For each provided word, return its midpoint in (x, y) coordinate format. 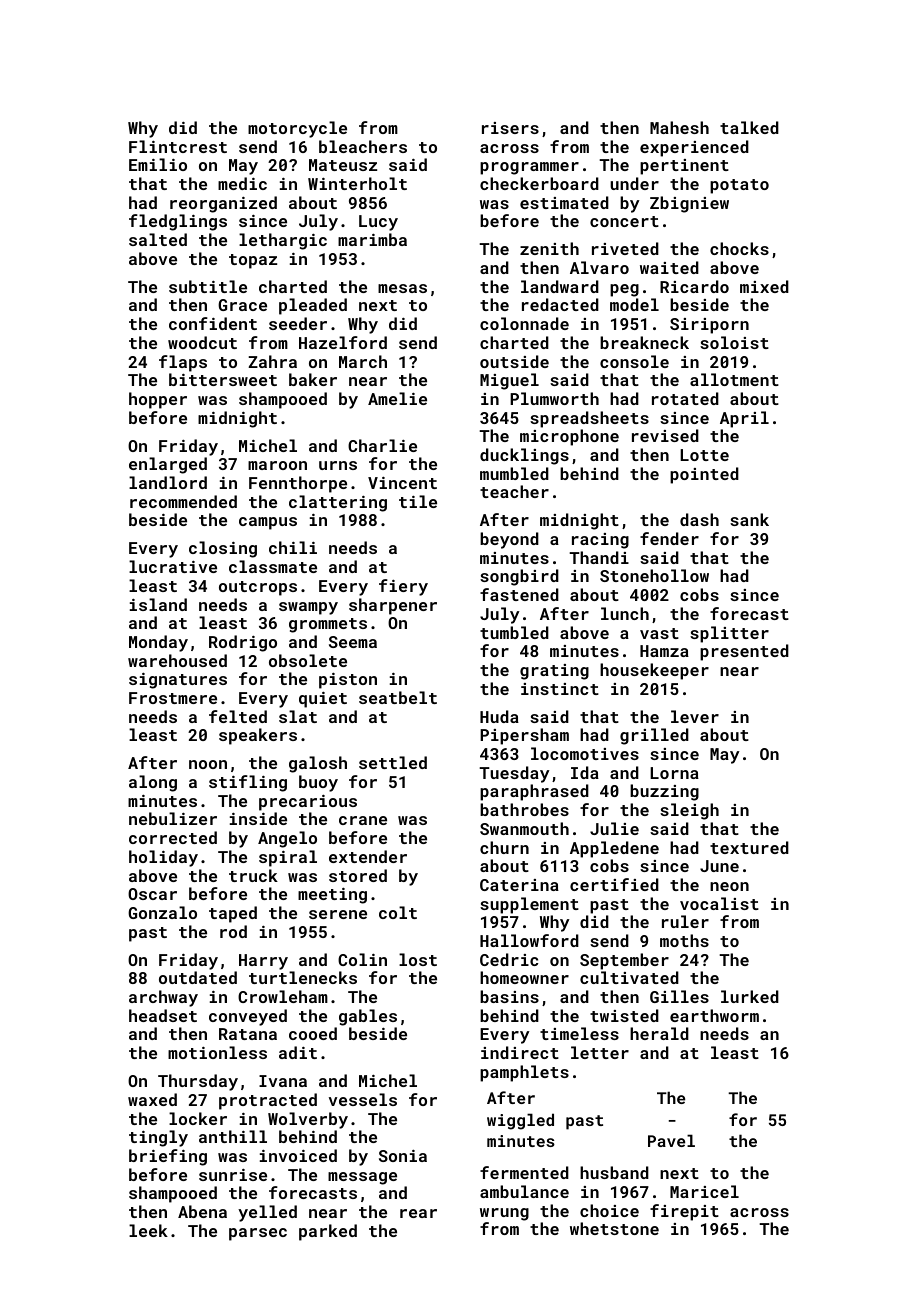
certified (614, 884)
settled (393, 762)
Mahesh (679, 127)
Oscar (152, 894)
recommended (183, 501)
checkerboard (539, 183)
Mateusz (343, 165)
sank (749, 519)
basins (509, 996)
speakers (258, 736)
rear (418, 1213)
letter (600, 1052)
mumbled (514, 473)
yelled (267, 1213)
